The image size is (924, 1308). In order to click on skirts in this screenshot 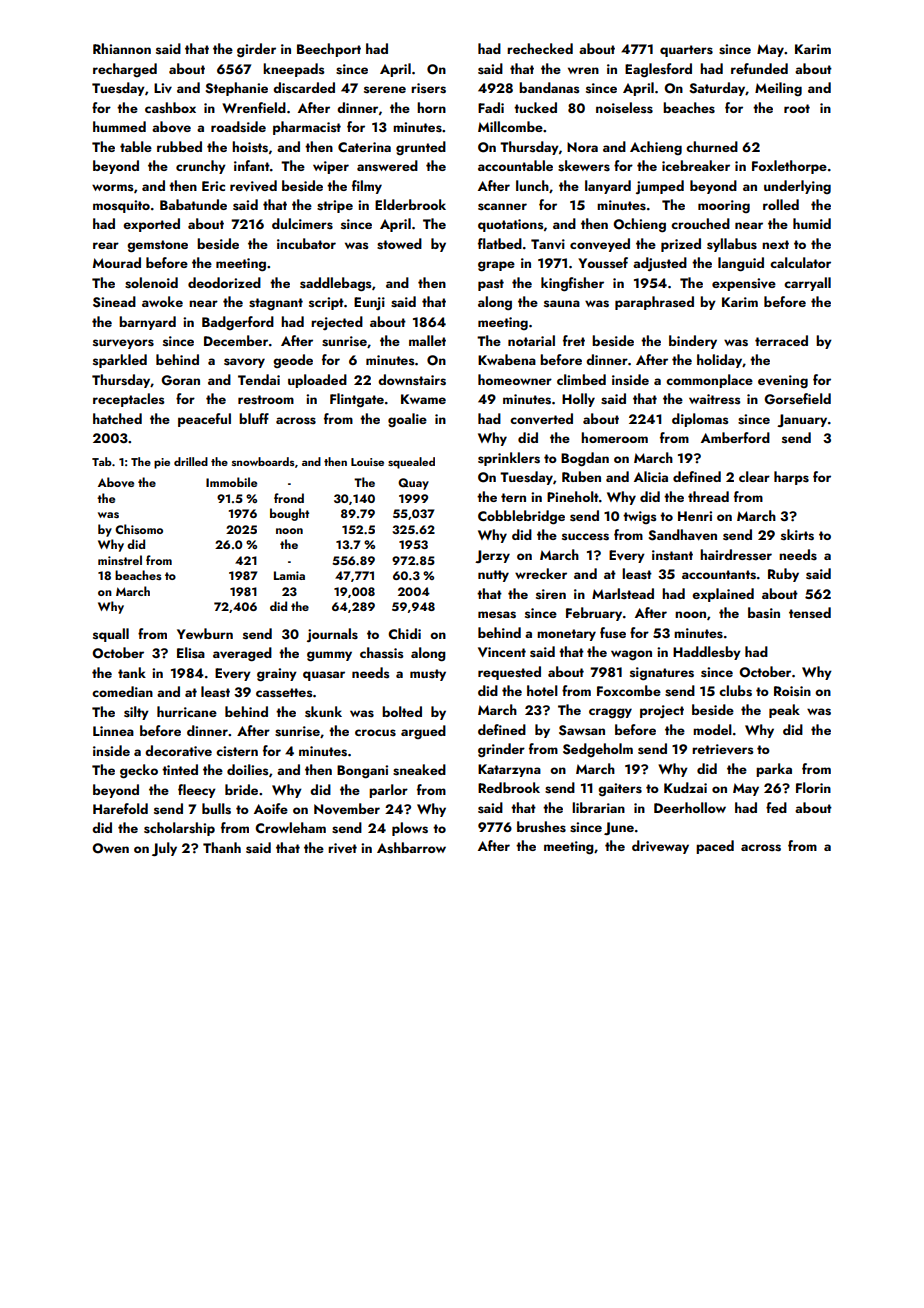, I will do `click(797, 535)`.
